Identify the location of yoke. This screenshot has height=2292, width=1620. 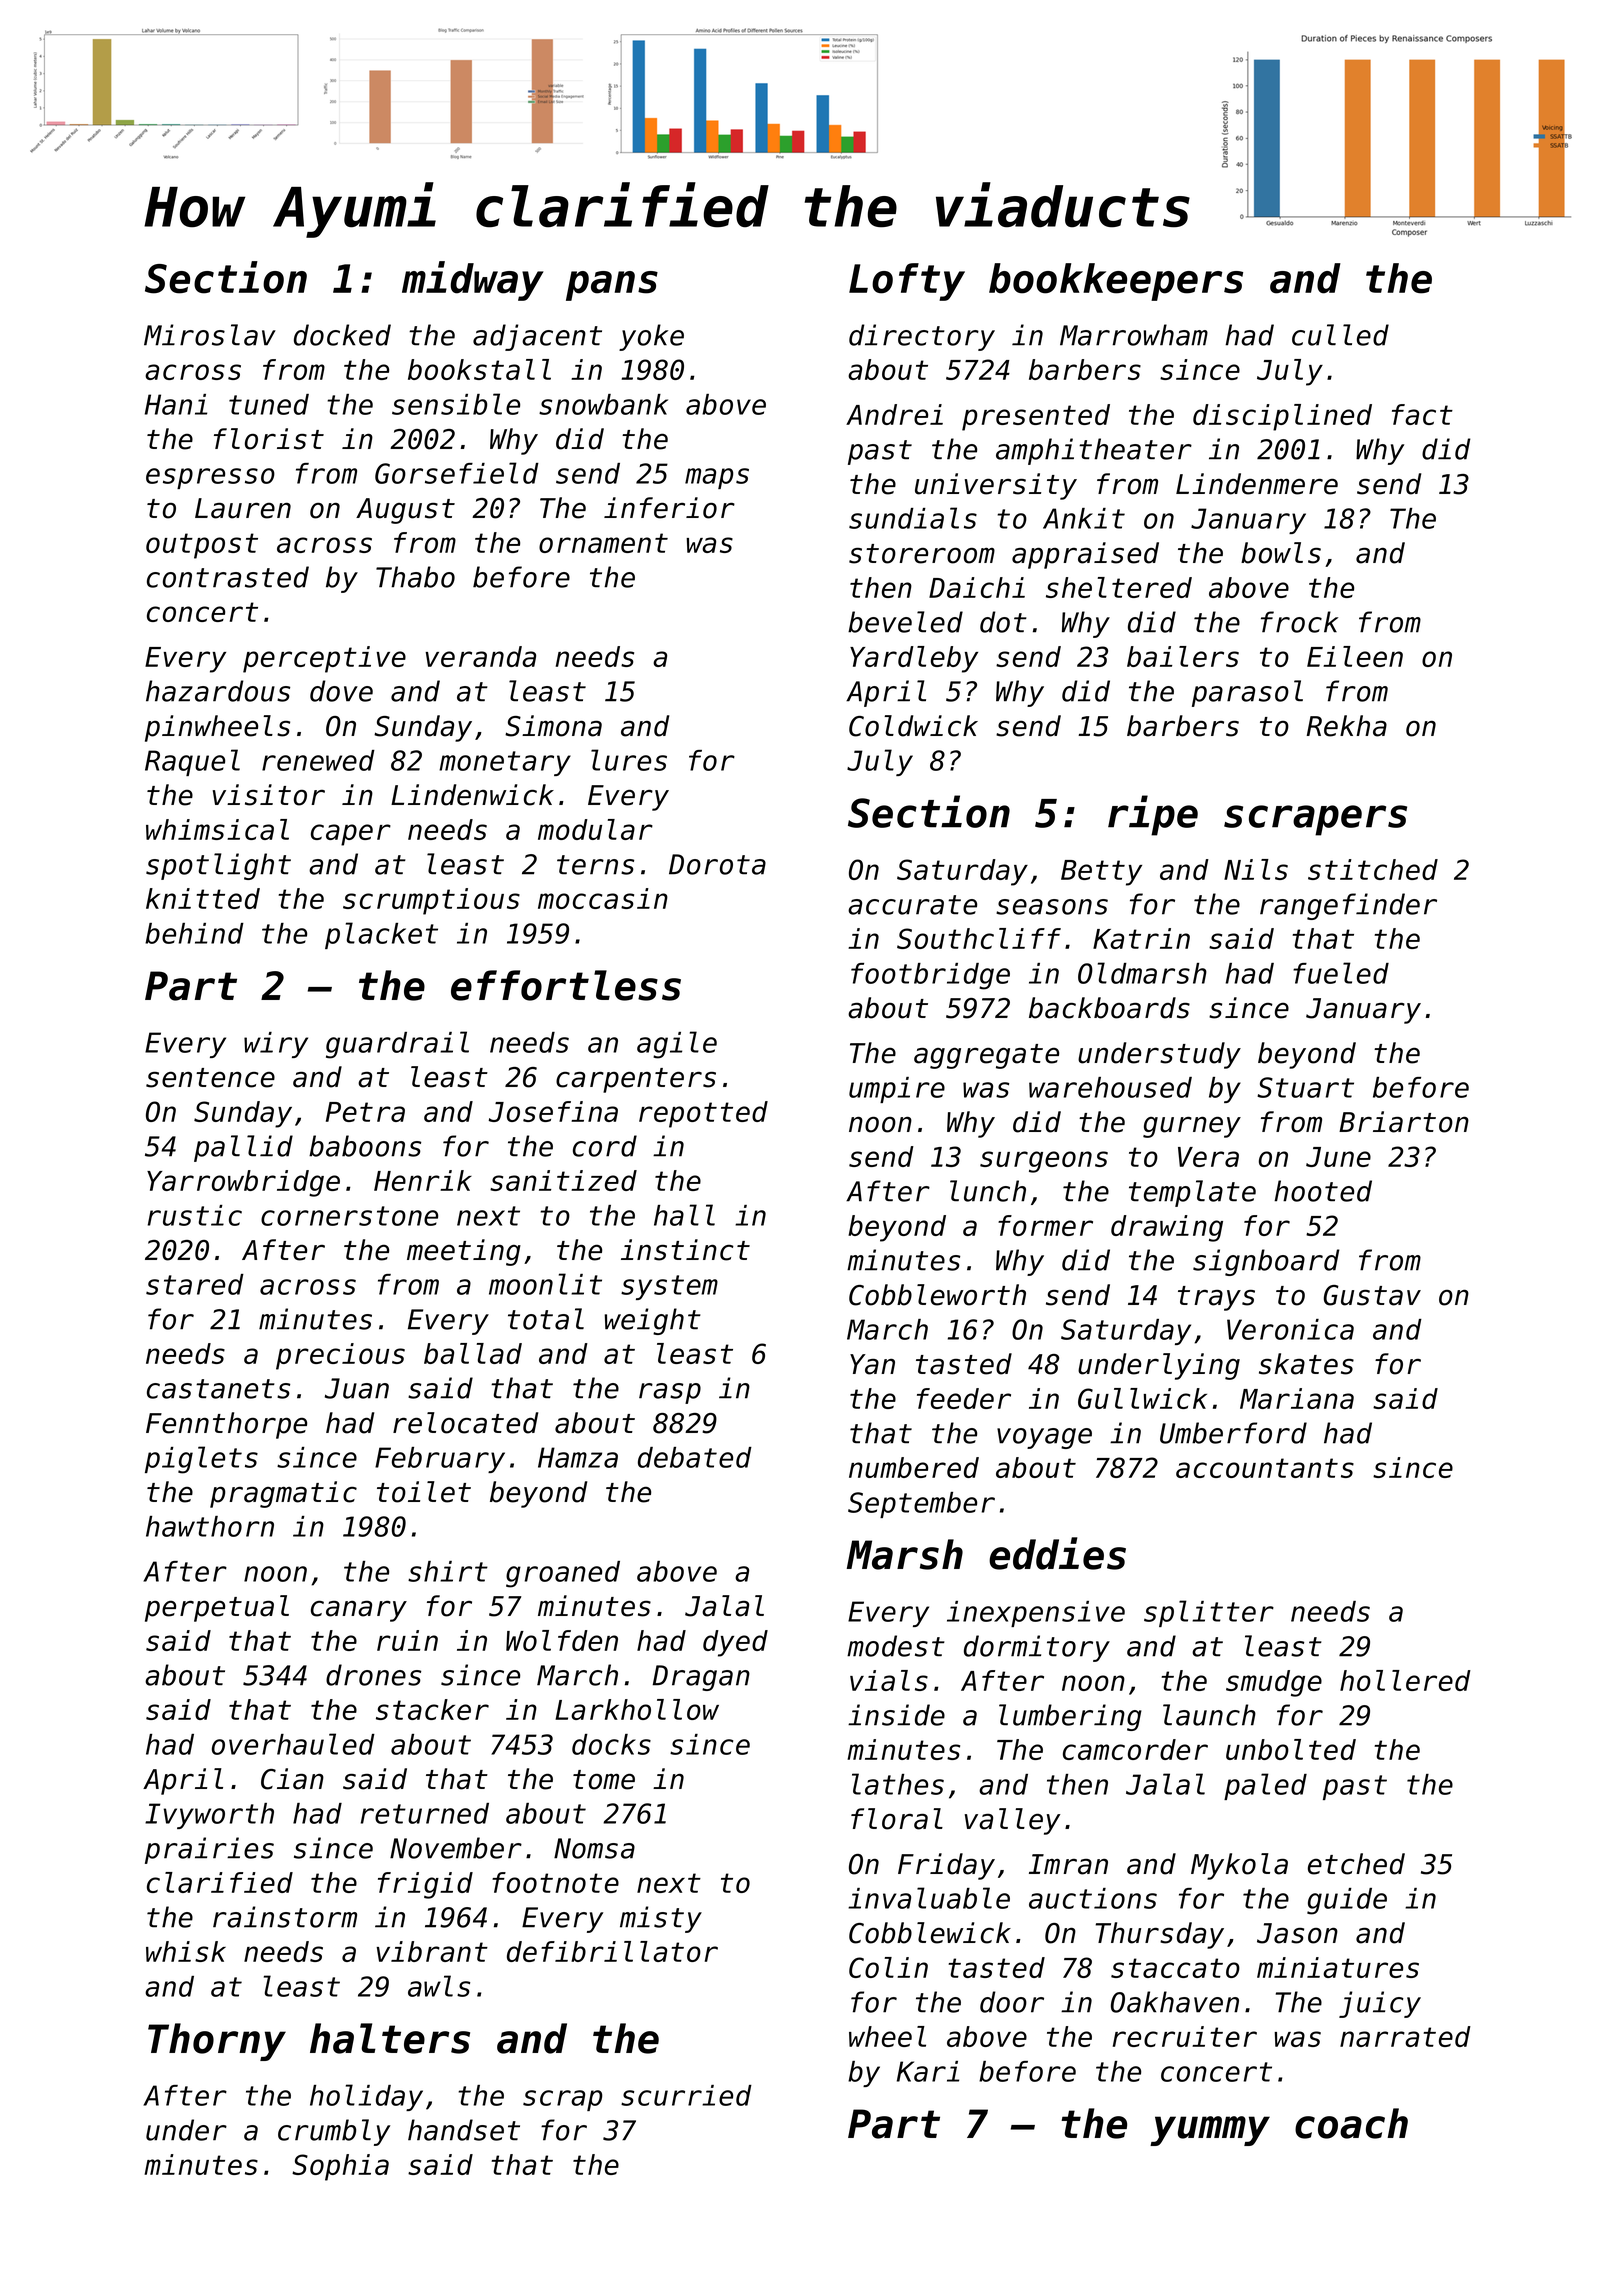
(651, 337).
